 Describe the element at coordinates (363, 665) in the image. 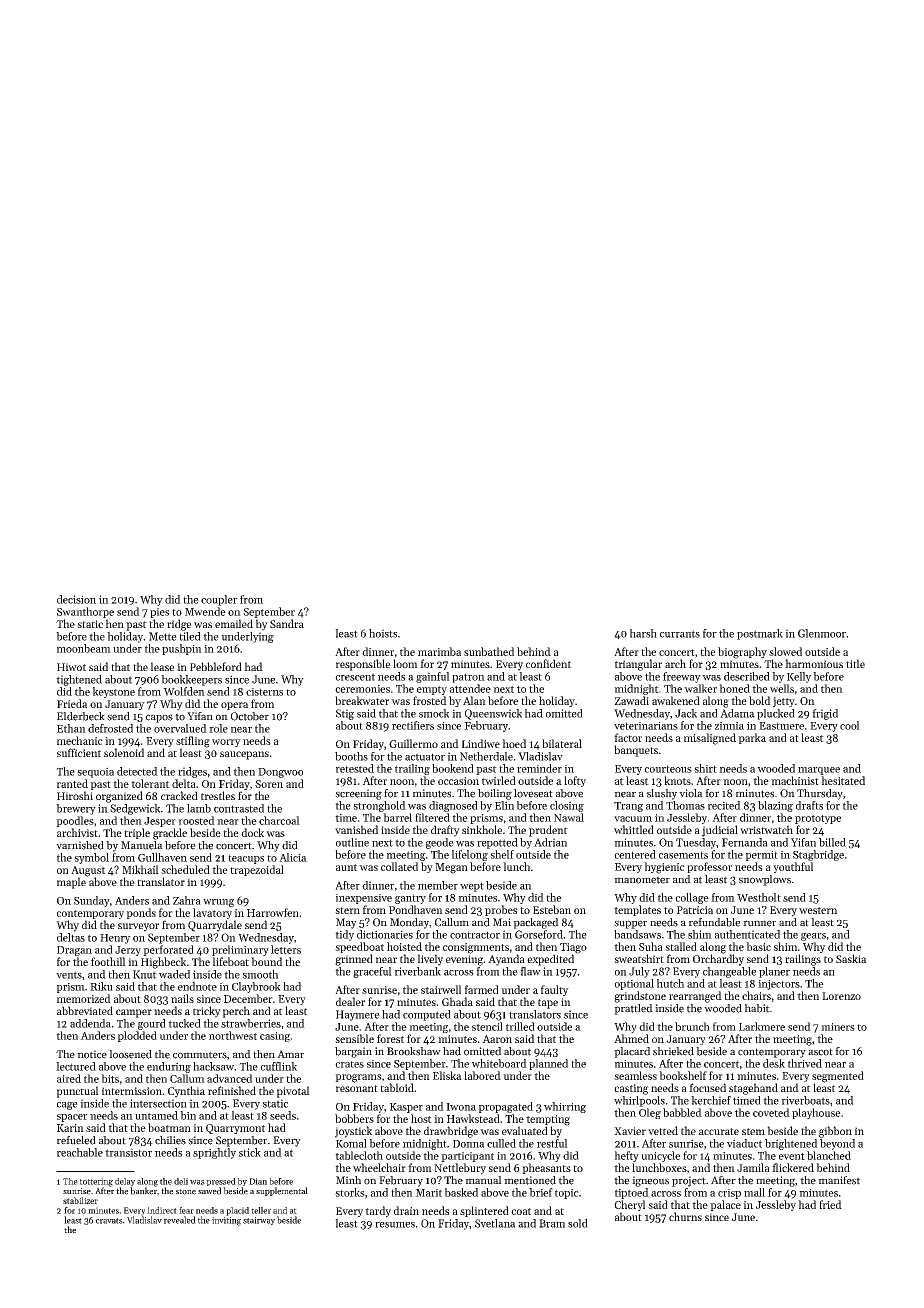

I see `responsible` at that location.
